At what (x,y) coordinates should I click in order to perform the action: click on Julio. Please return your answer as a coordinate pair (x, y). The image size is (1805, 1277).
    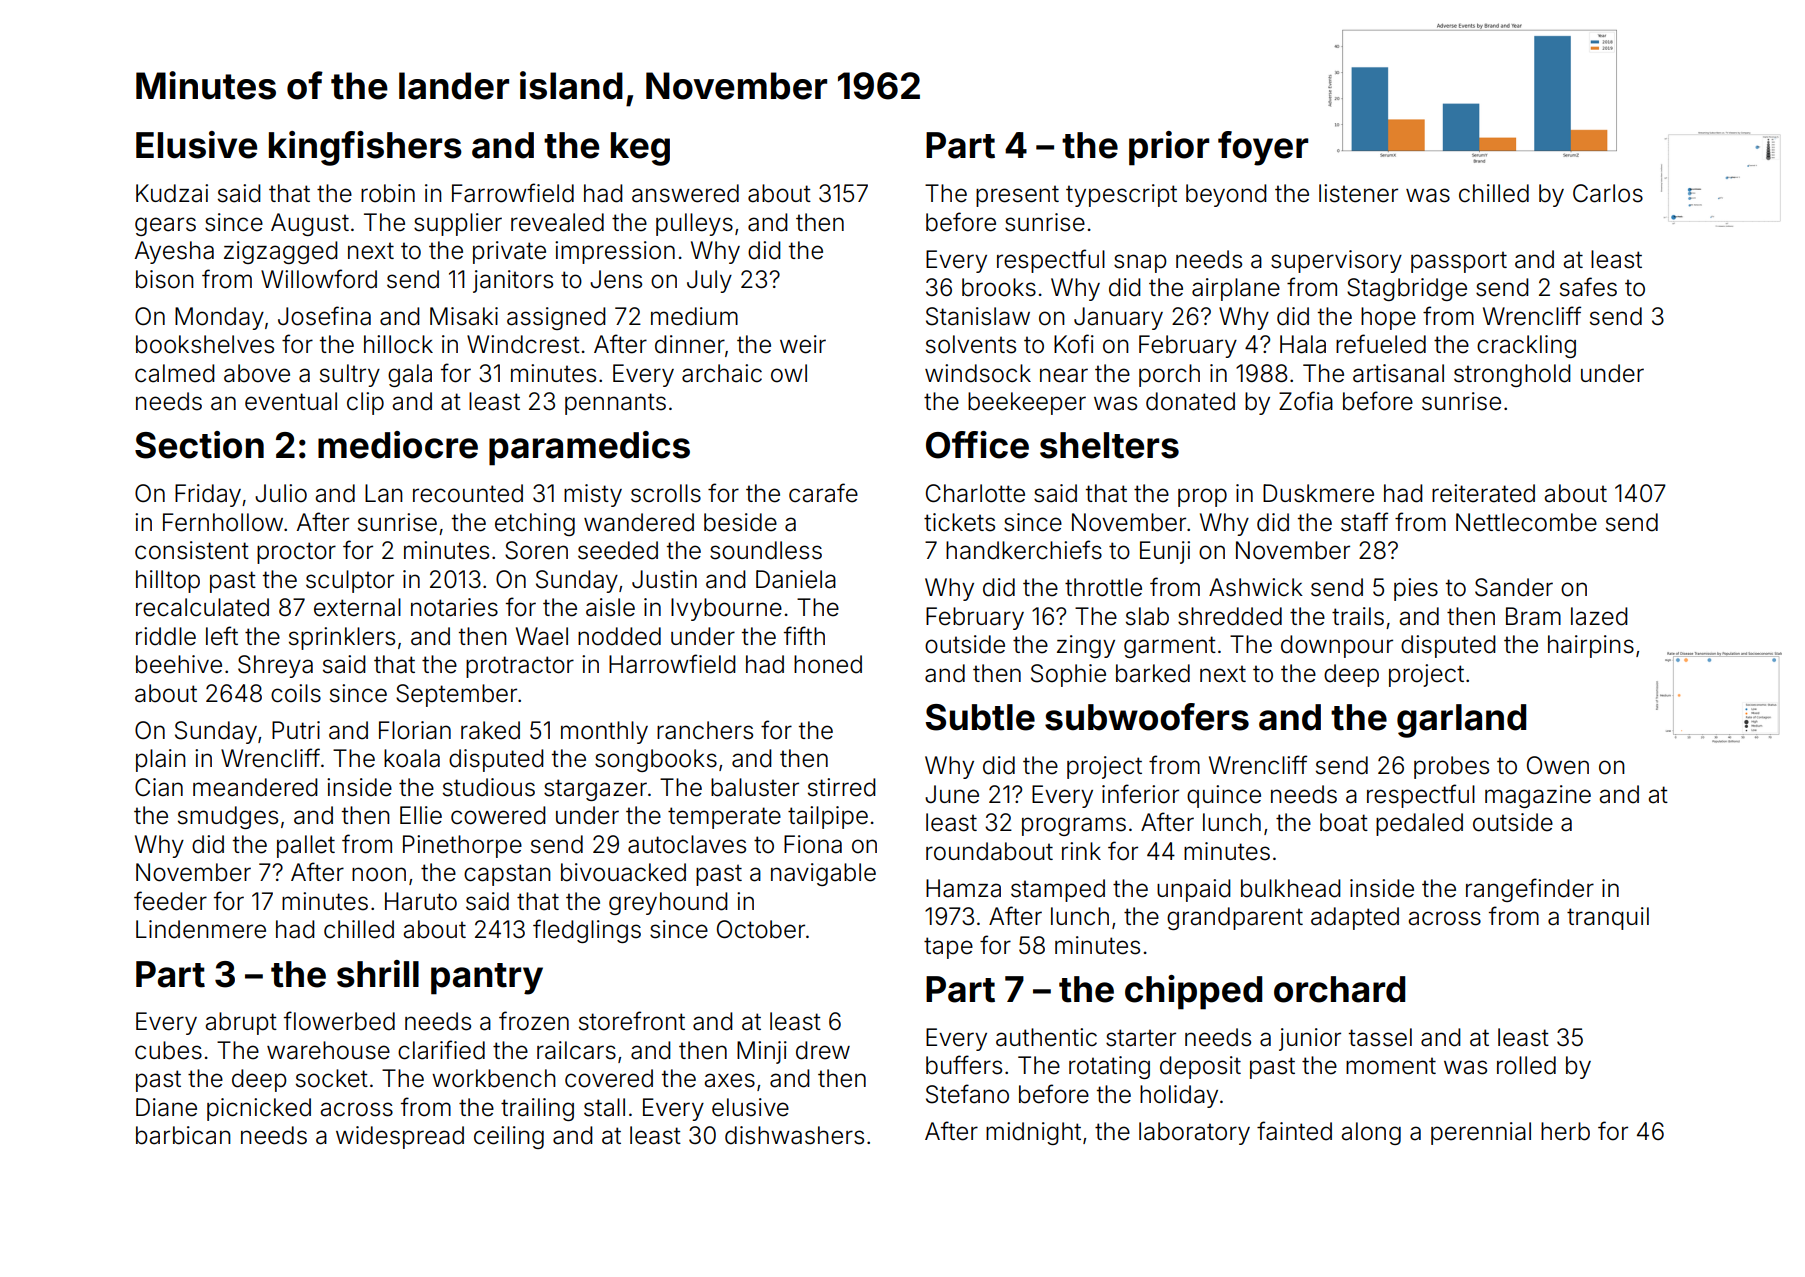
    Looking at the image, I should click on (281, 493).
